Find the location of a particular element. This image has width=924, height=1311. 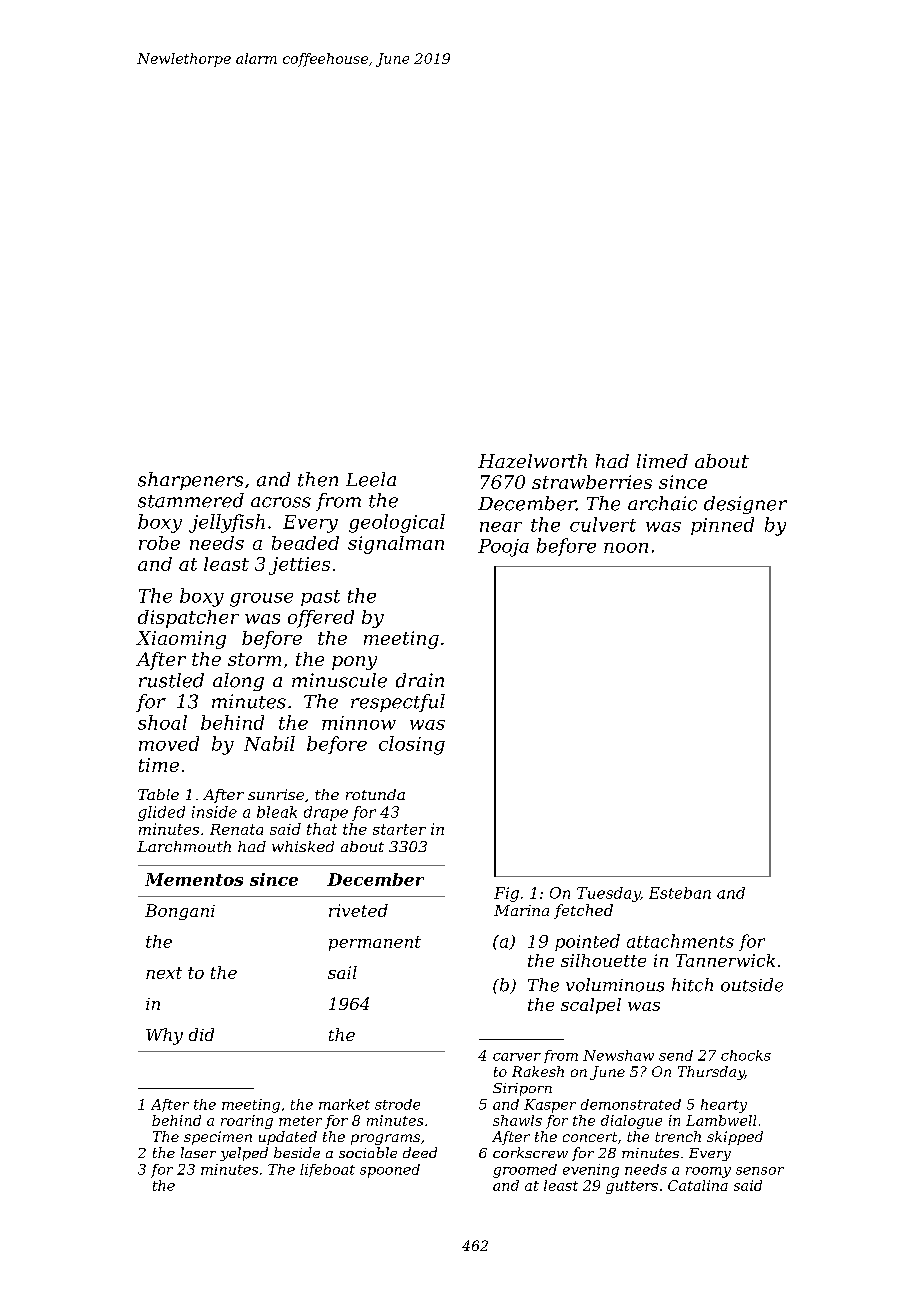

silhouette is located at coordinates (603, 960).
